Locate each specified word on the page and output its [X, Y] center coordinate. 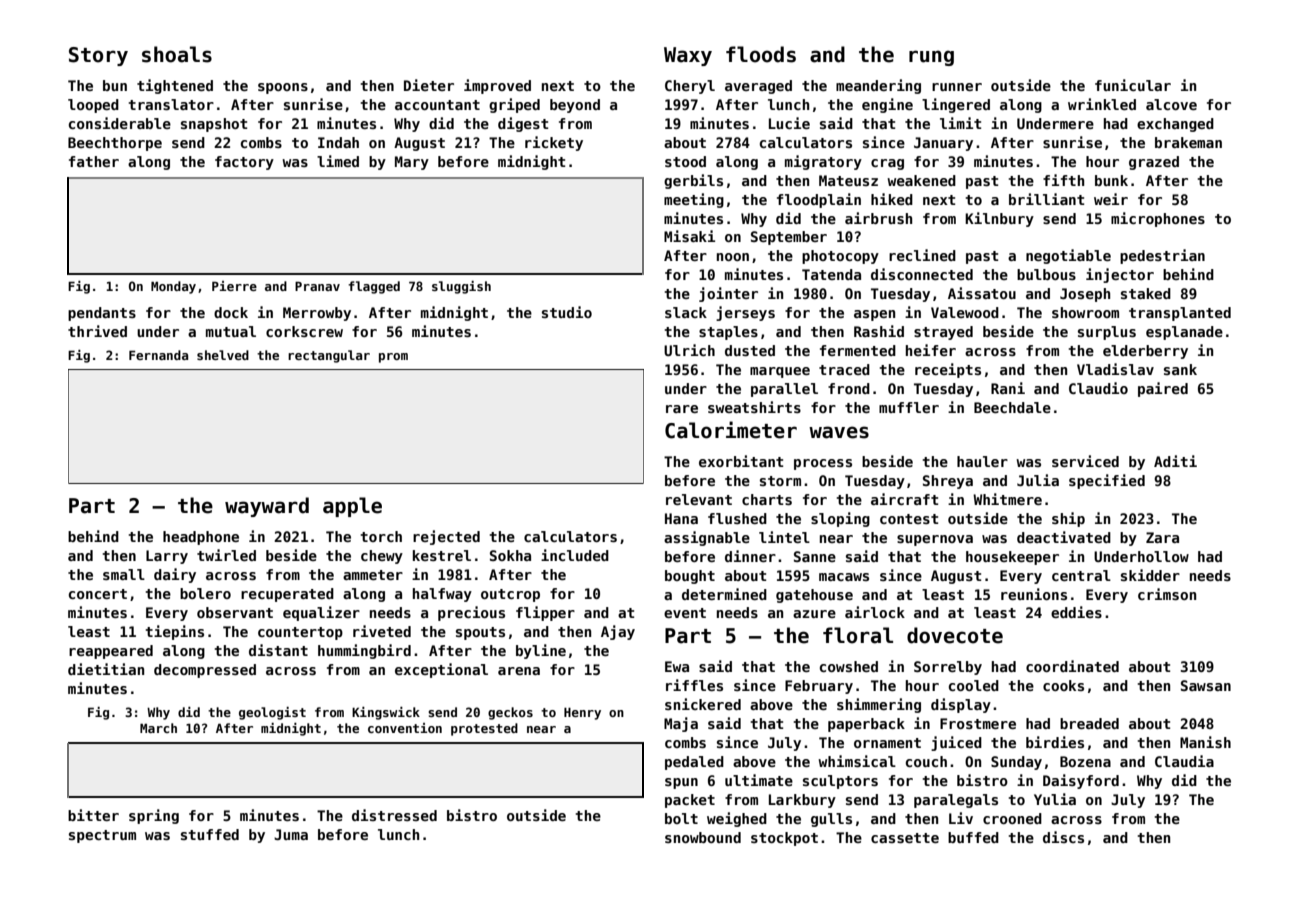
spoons [283, 88]
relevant [699, 499]
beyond [575, 106]
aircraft [905, 499]
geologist [272, 713]
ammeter [373, 575]
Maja [681, 724]
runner [957, 87]
